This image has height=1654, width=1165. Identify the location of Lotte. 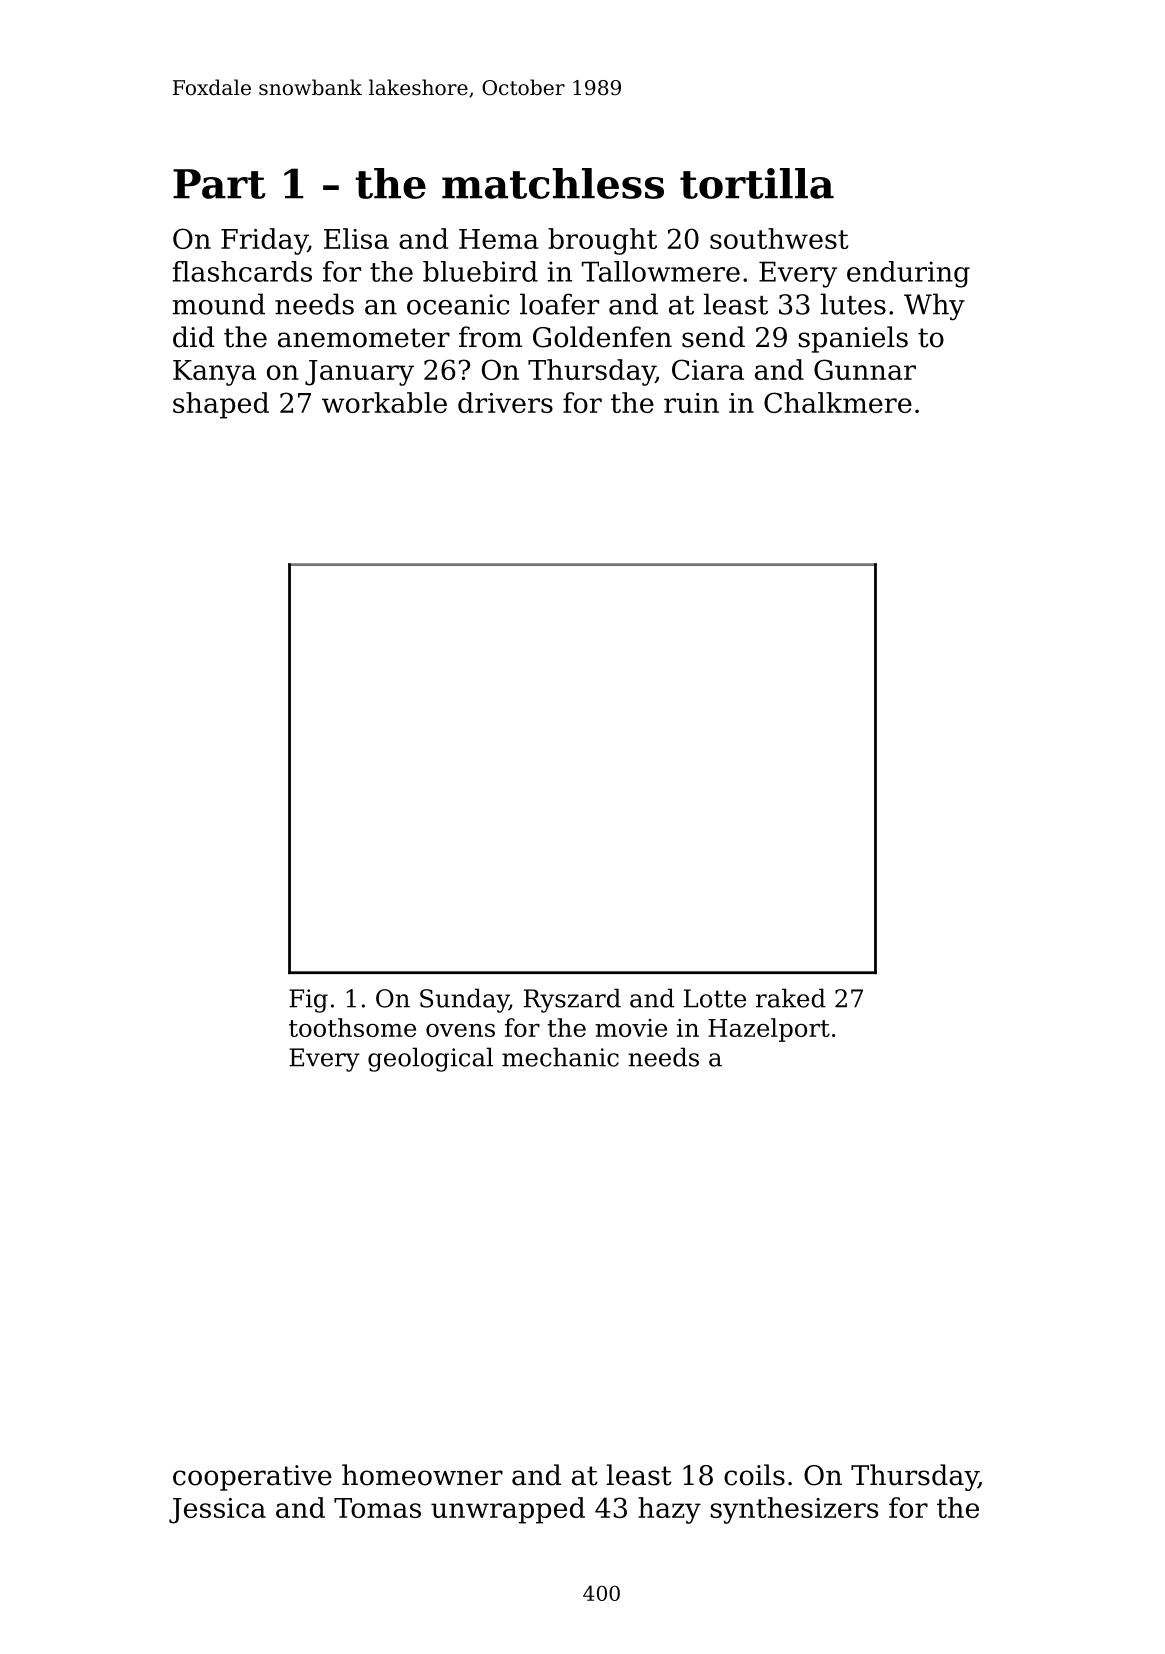
(715, 998).
